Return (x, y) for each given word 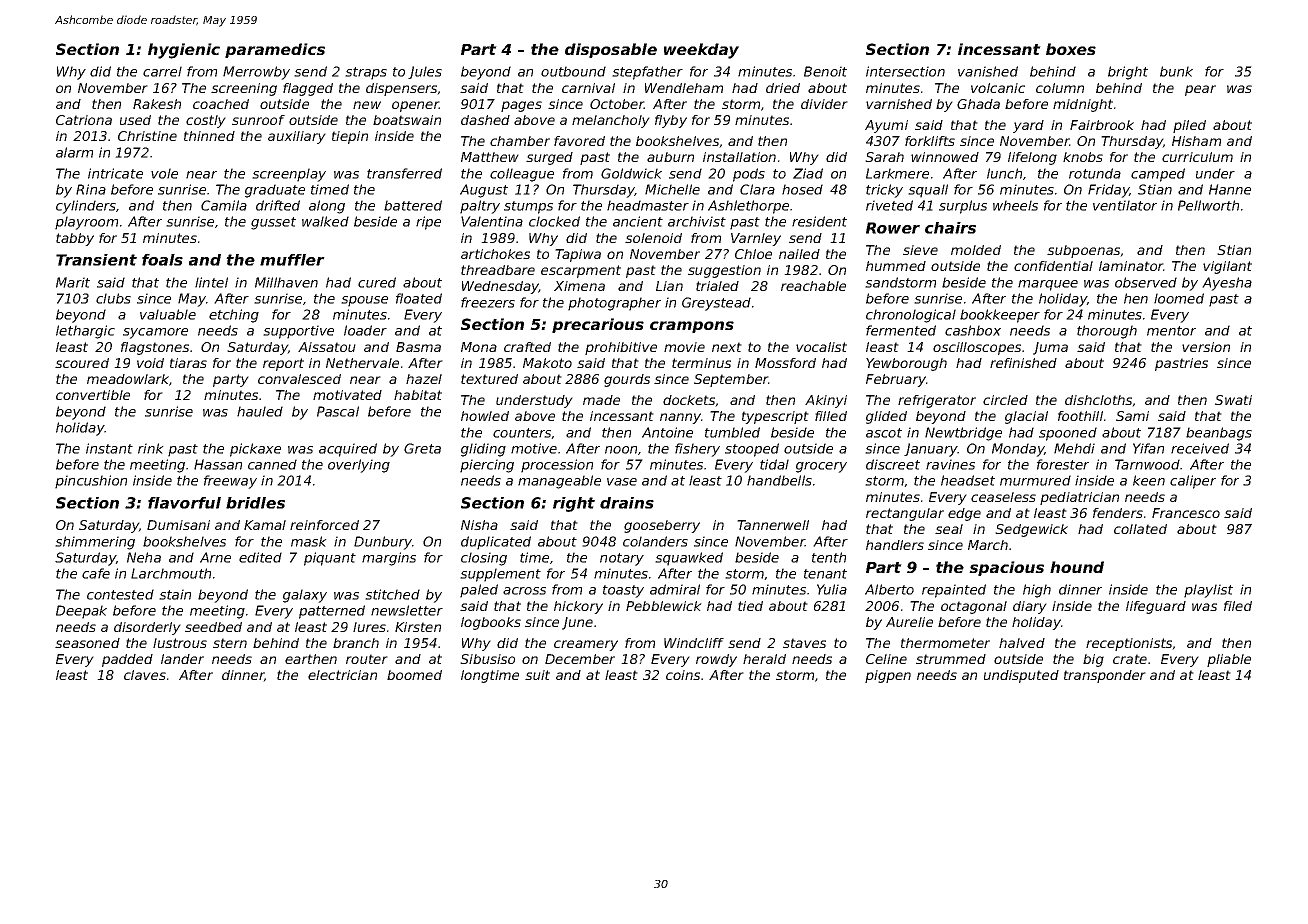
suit (537, 675)
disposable (611, 50)
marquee (1048, 285)
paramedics (275, 50)
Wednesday (500, 287)
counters (522, 433)
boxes (1071, 49)
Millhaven (286, 282)
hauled (260, 411)
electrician (342, 675)
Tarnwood (1147, 464)
